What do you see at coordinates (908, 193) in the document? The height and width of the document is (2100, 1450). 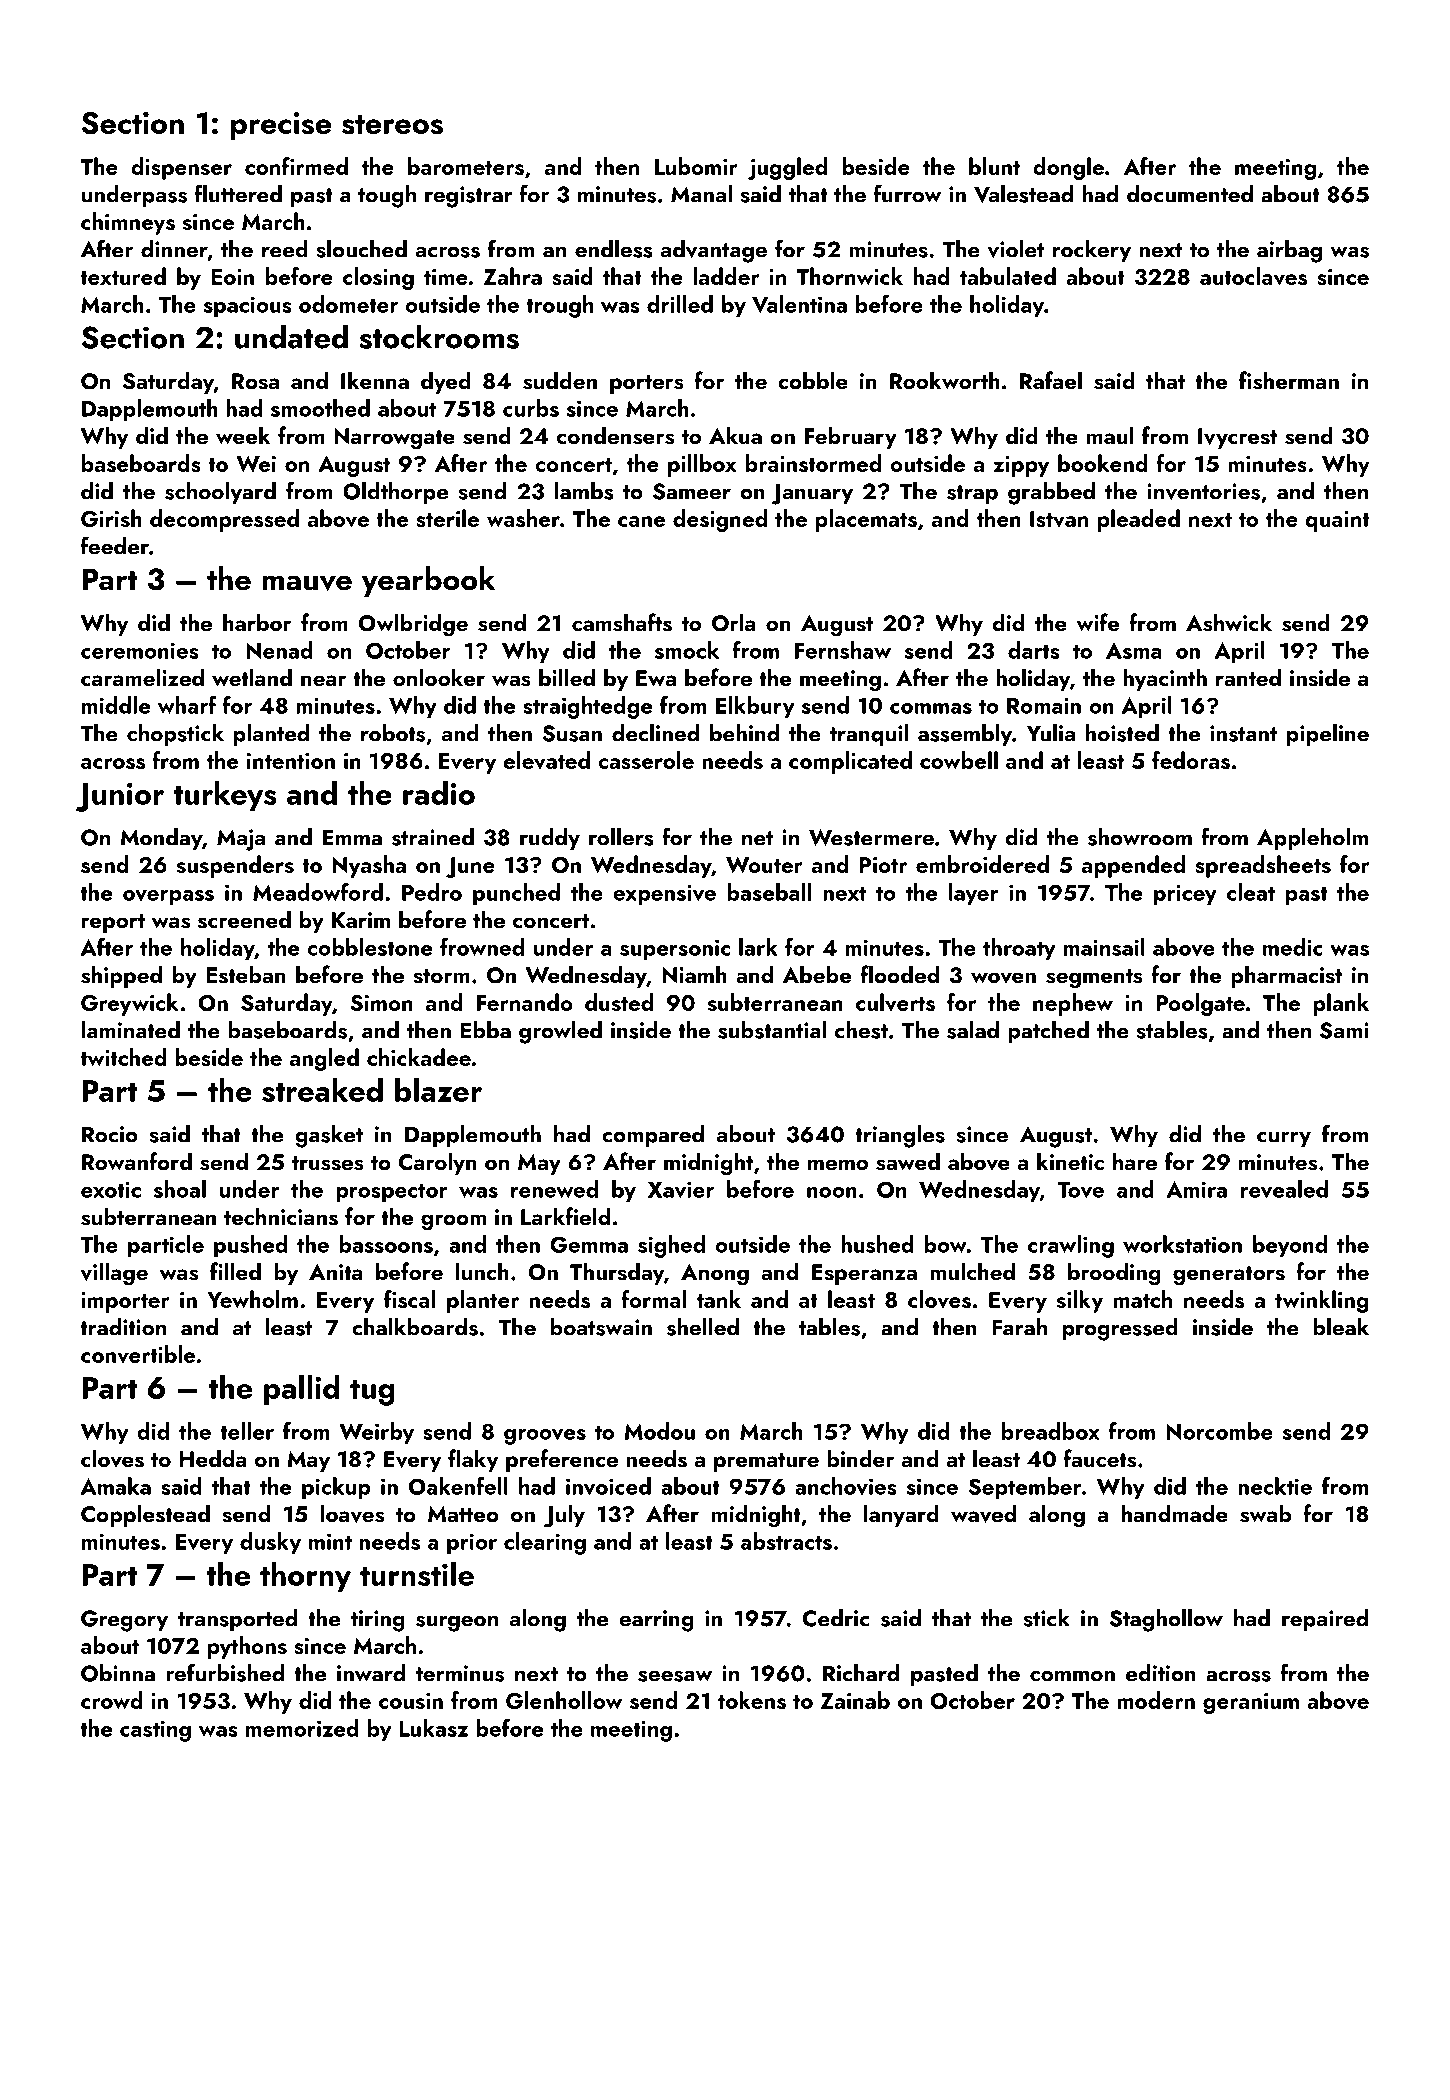 I see `furrow` at bounding box center [908, 193].
